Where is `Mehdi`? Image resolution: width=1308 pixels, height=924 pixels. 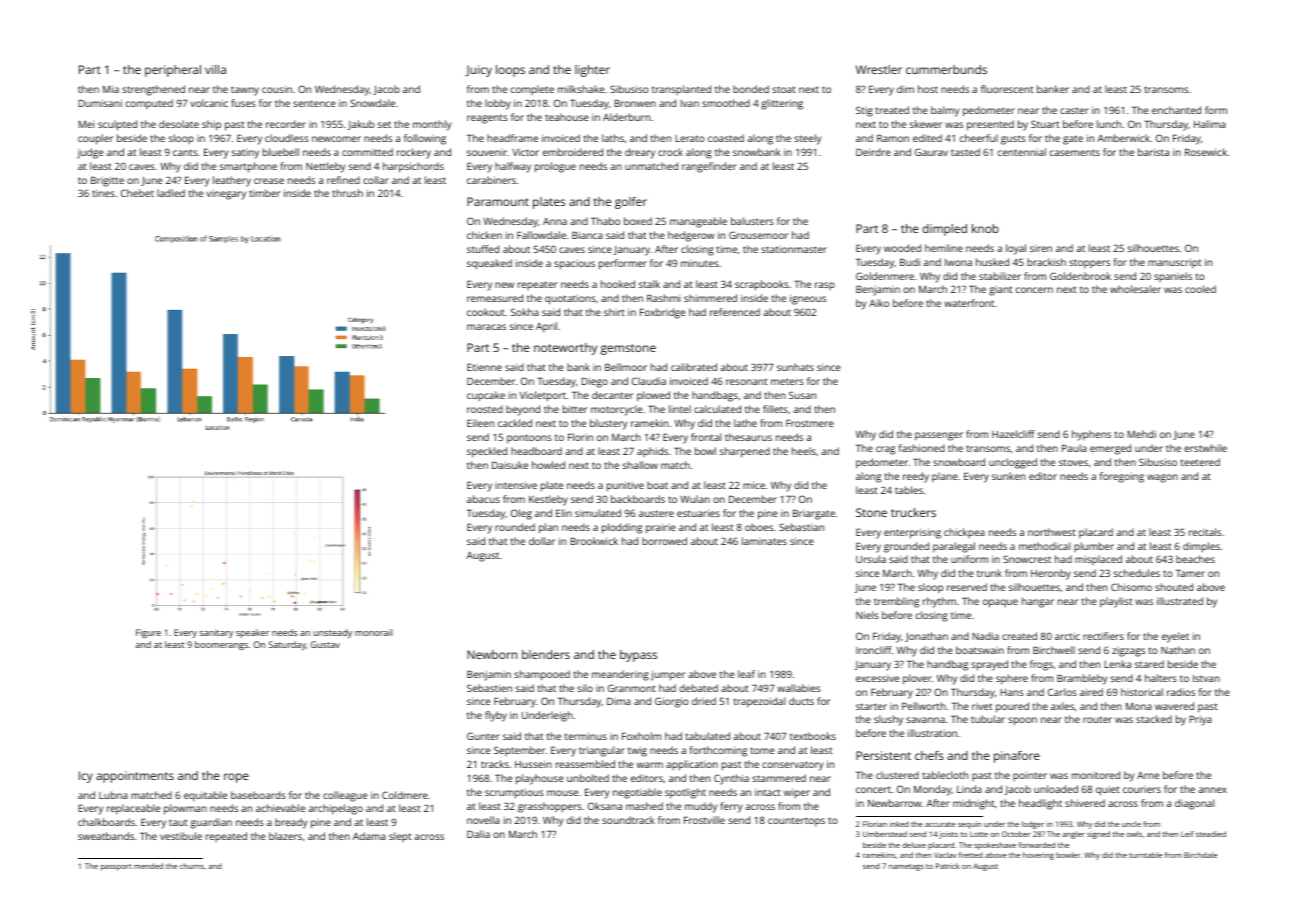 Mehdi is located at coordinates (1141, 434).
